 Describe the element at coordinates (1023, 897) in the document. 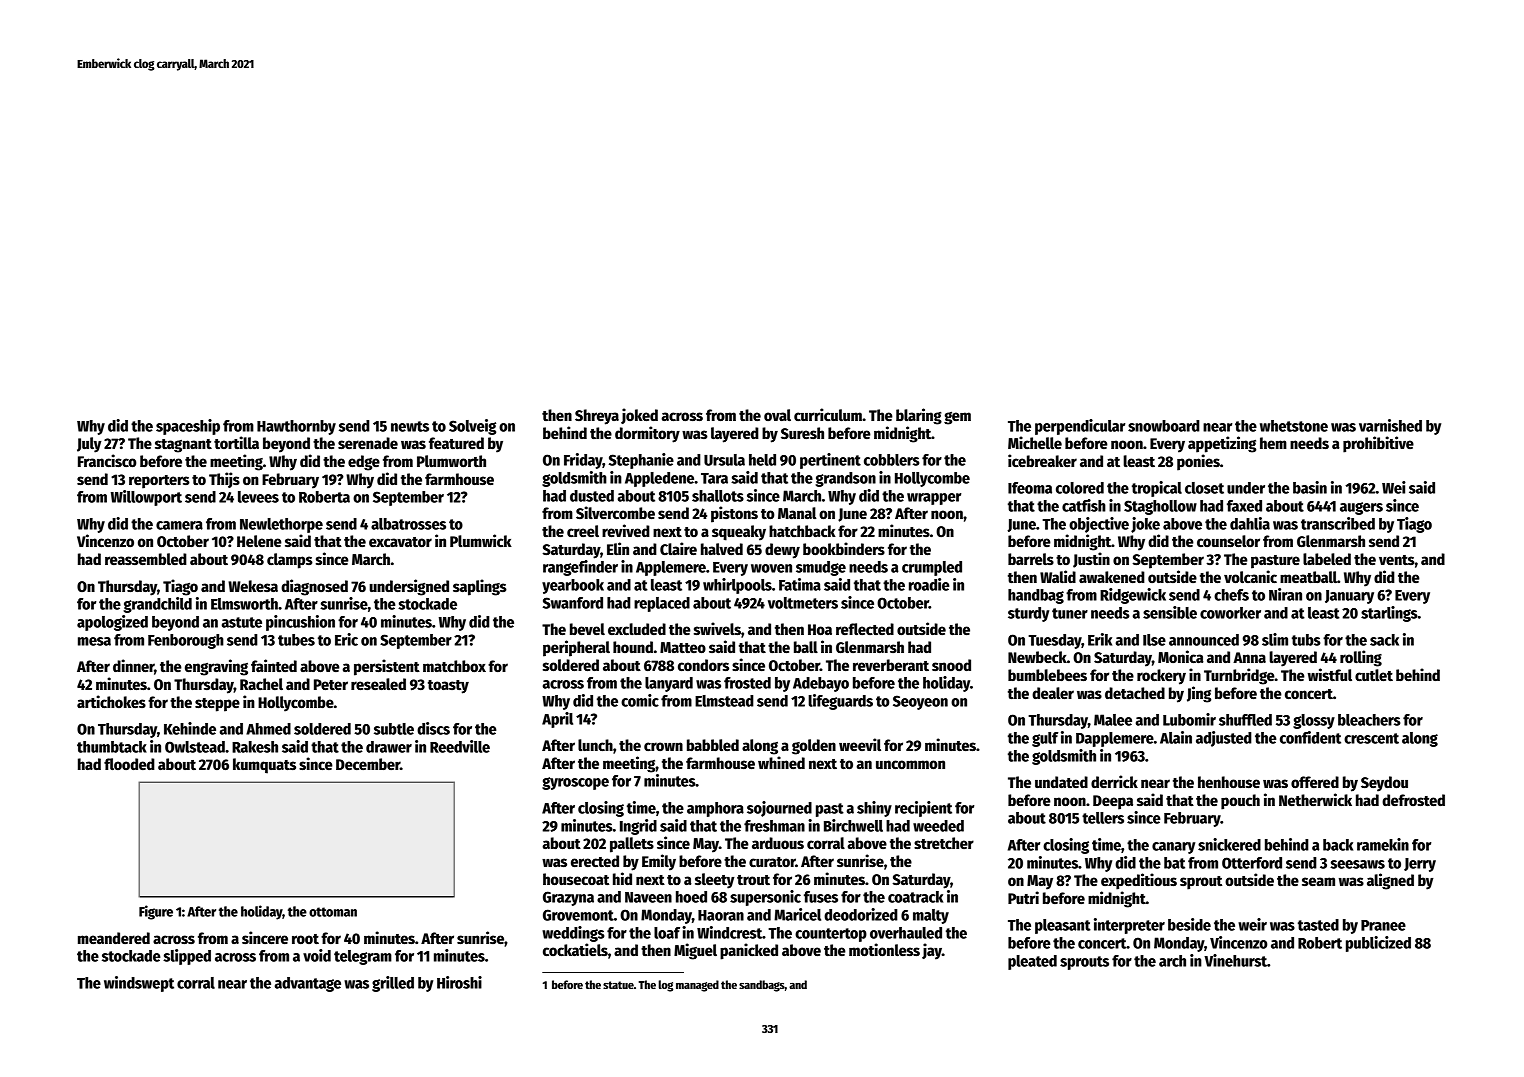

I see `Putri` at that location.
